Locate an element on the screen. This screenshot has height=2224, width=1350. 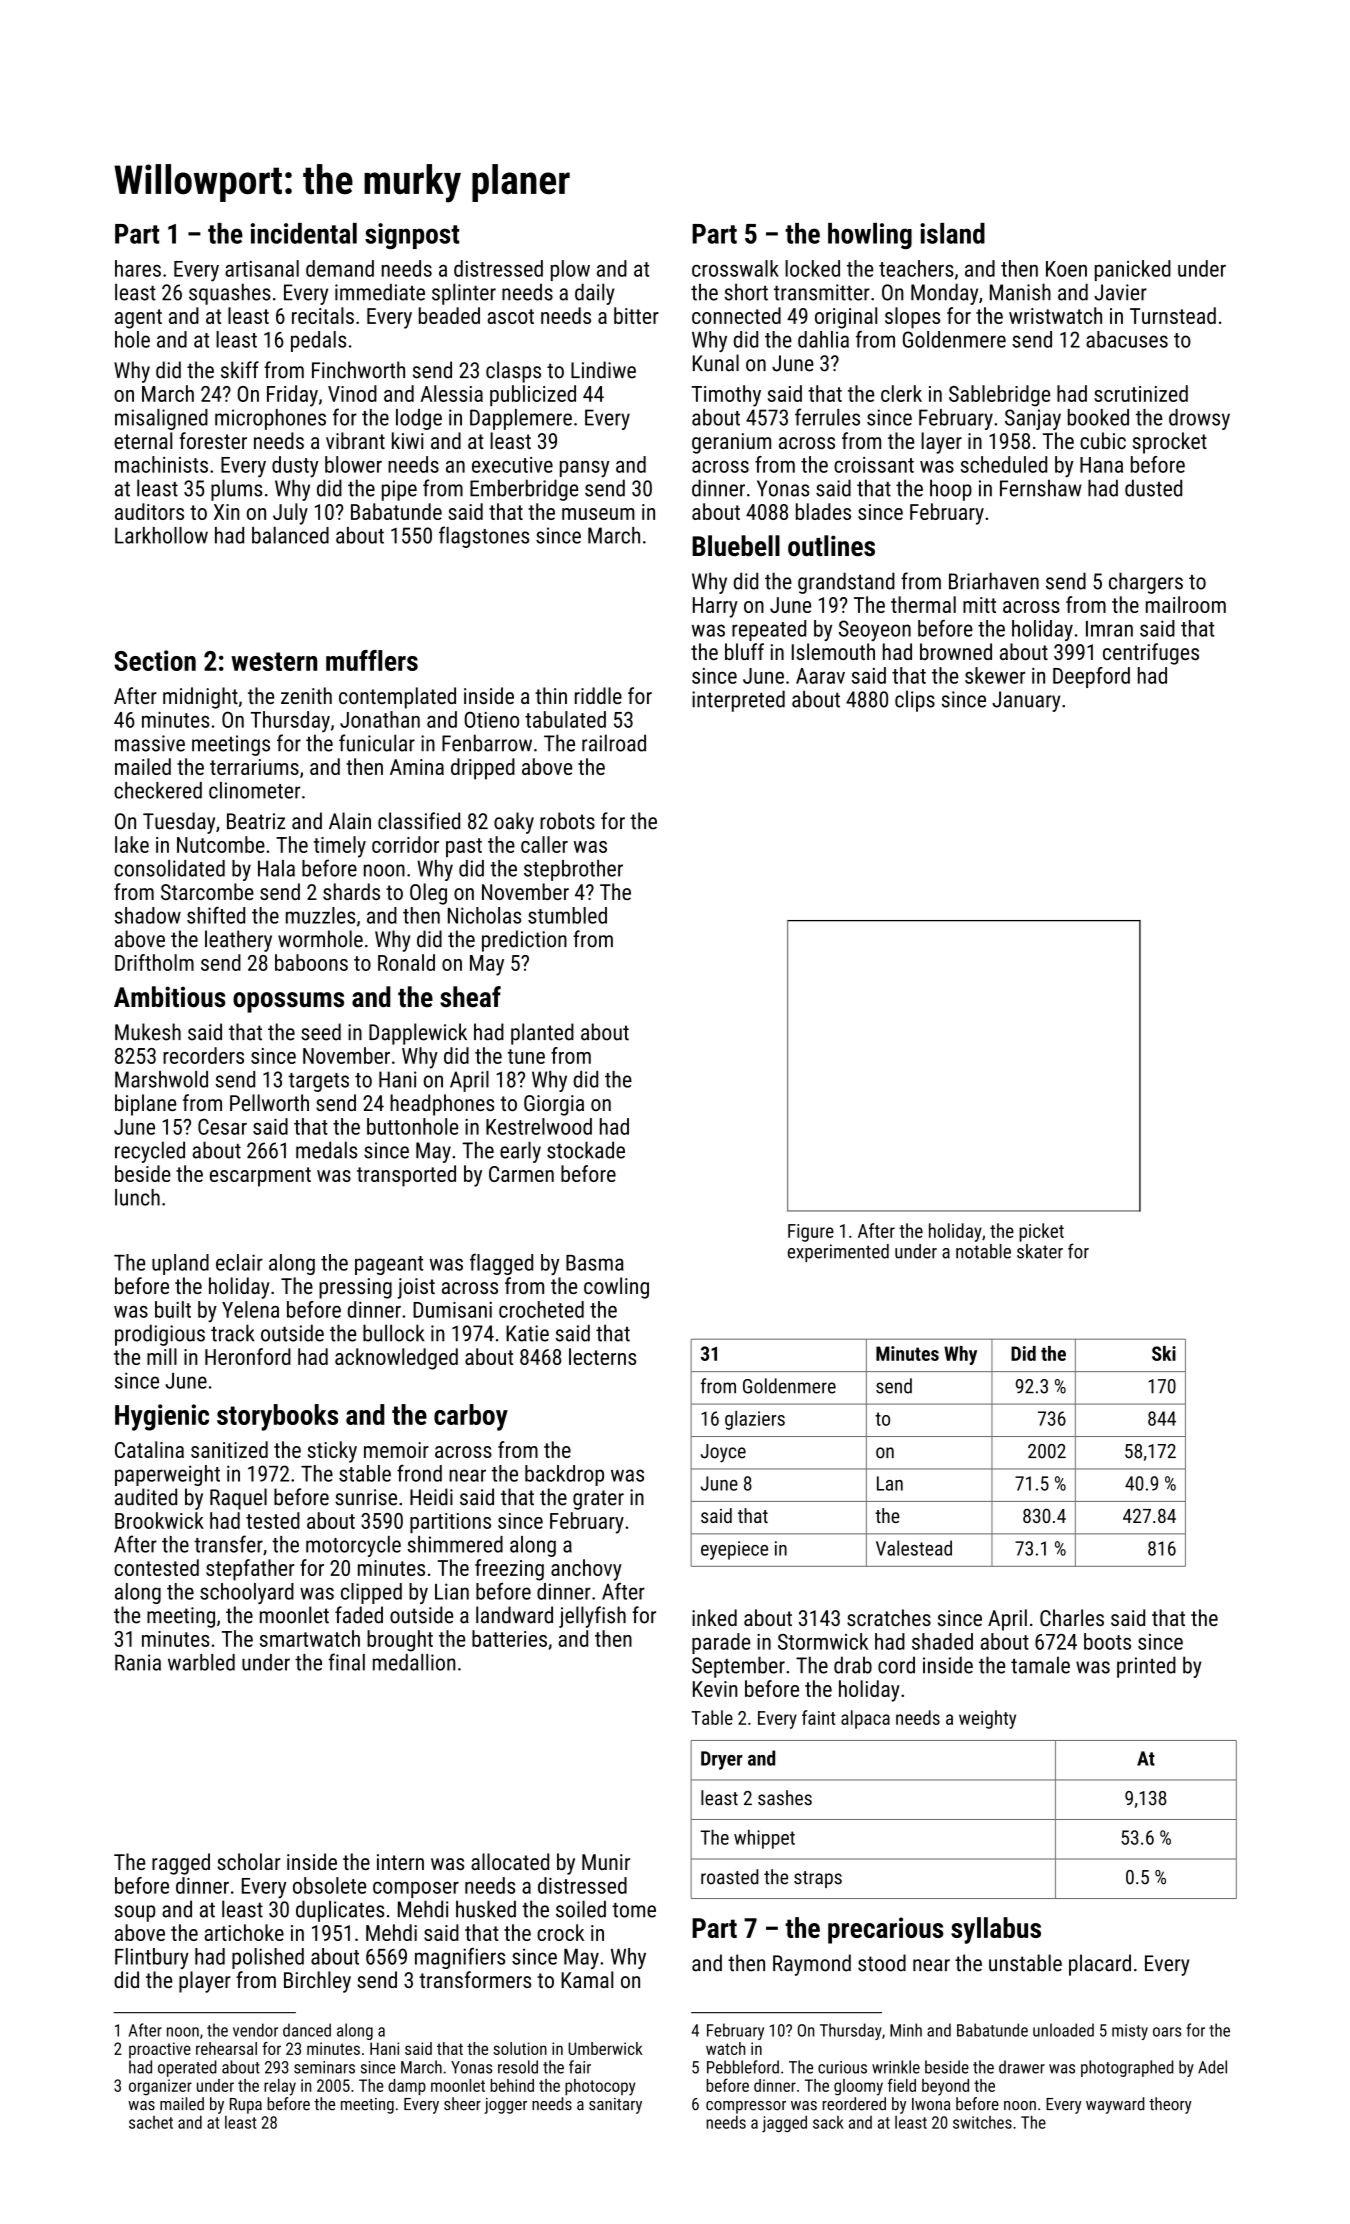
jagged is located at coordinates (784, 2124).
